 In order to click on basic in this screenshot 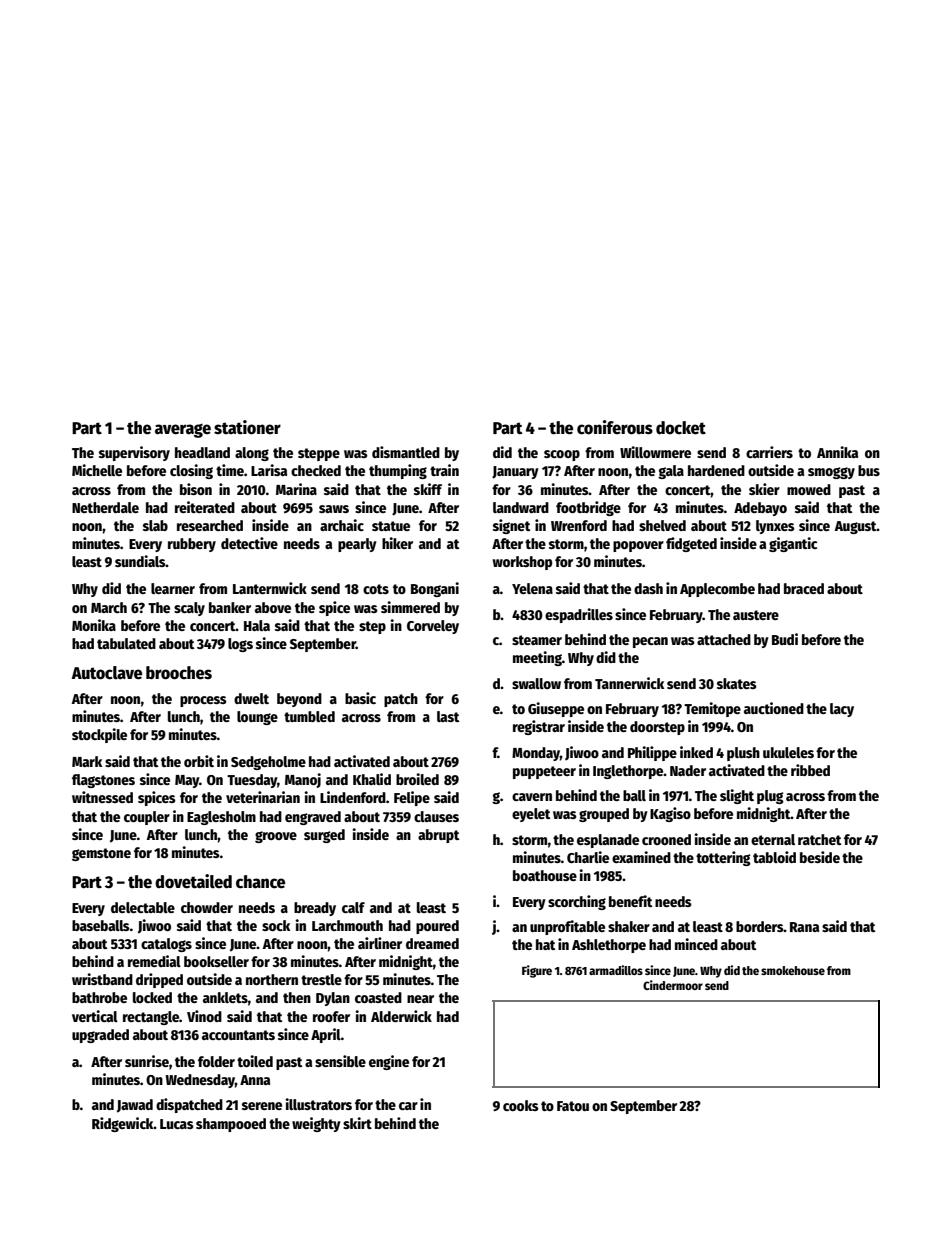, I will do `click(360, 698)`.
